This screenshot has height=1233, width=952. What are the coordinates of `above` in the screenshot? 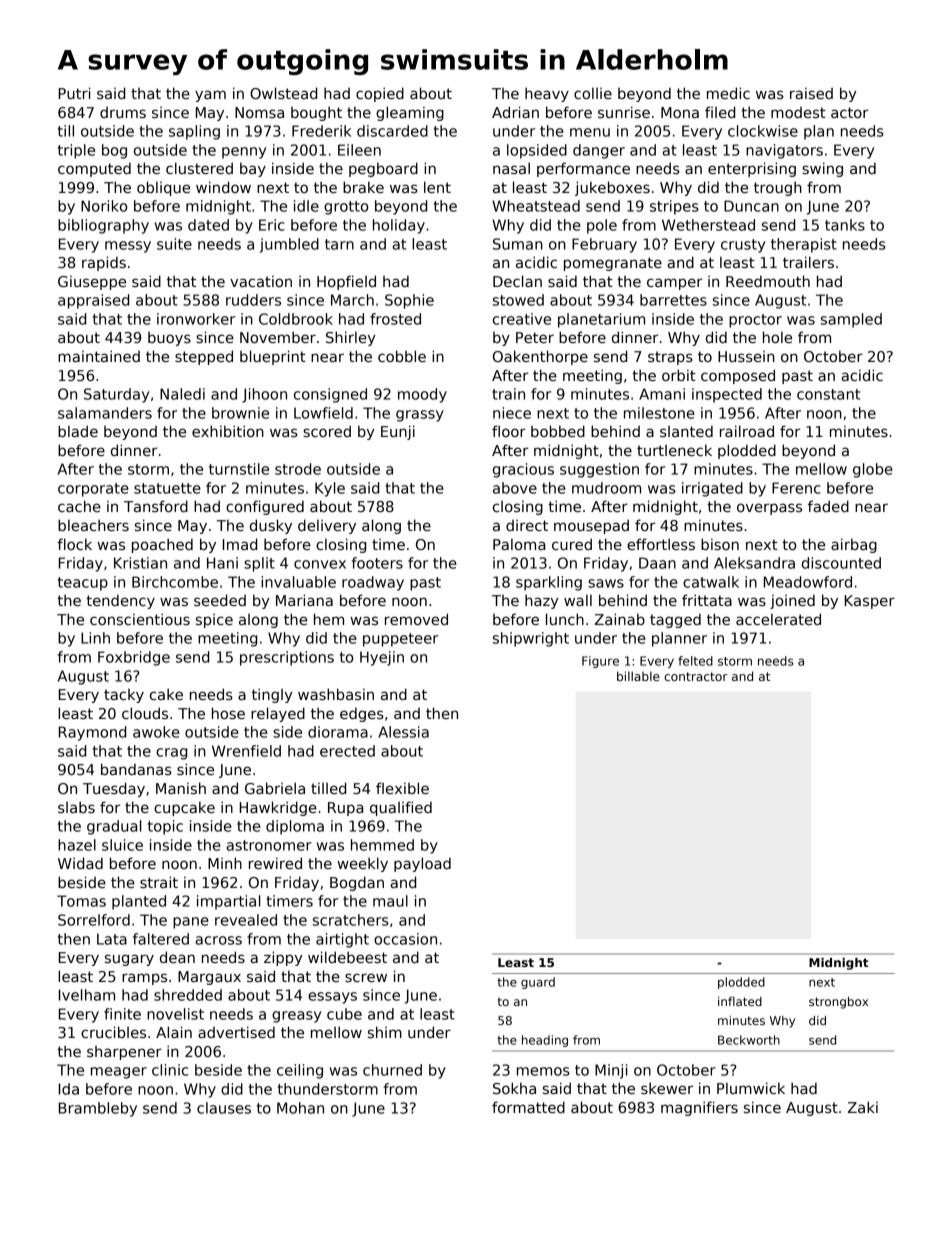 It's located at (515, 488).
